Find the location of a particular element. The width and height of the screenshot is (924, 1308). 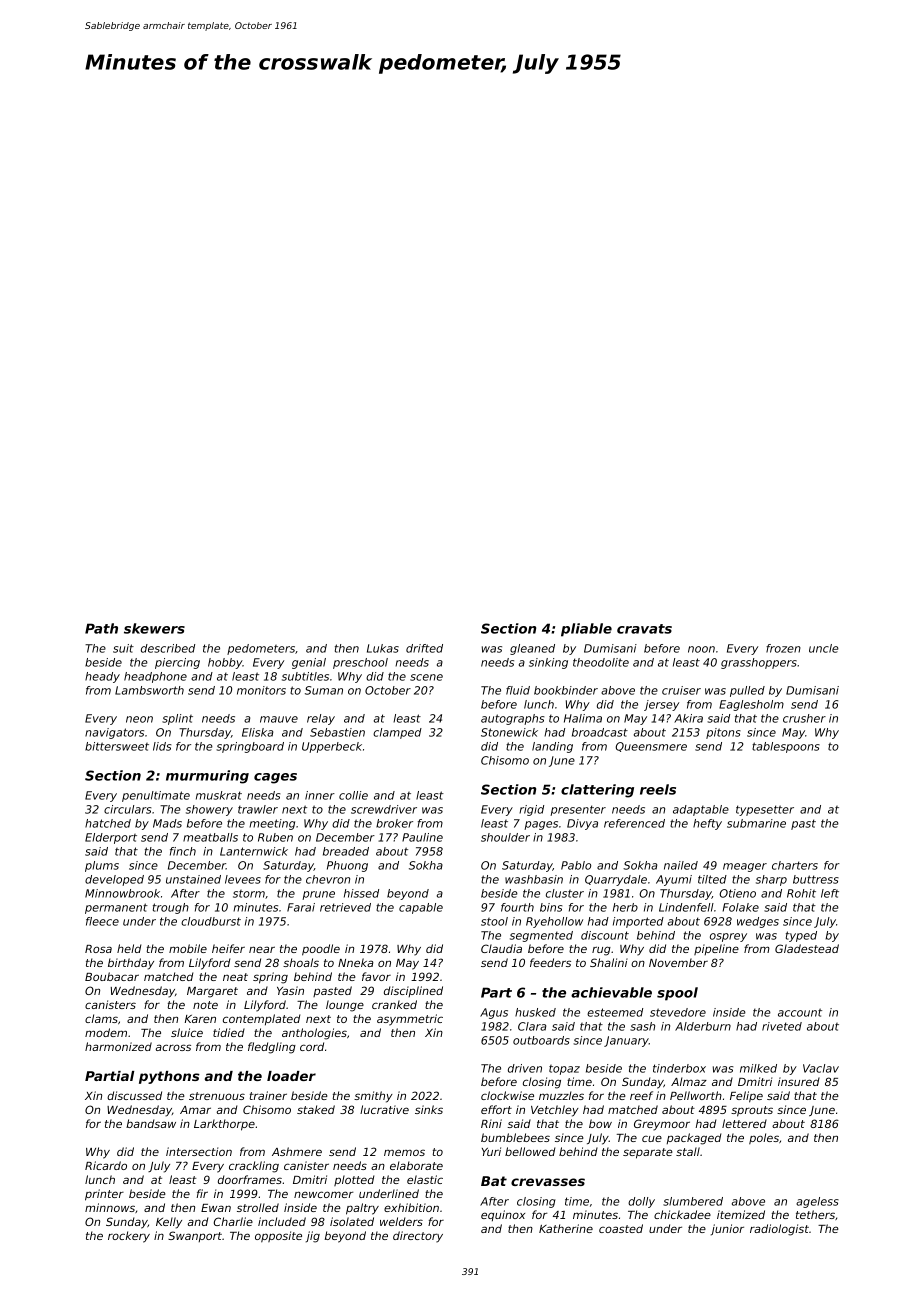

newcomer is located at coordinates (324, 1194).
